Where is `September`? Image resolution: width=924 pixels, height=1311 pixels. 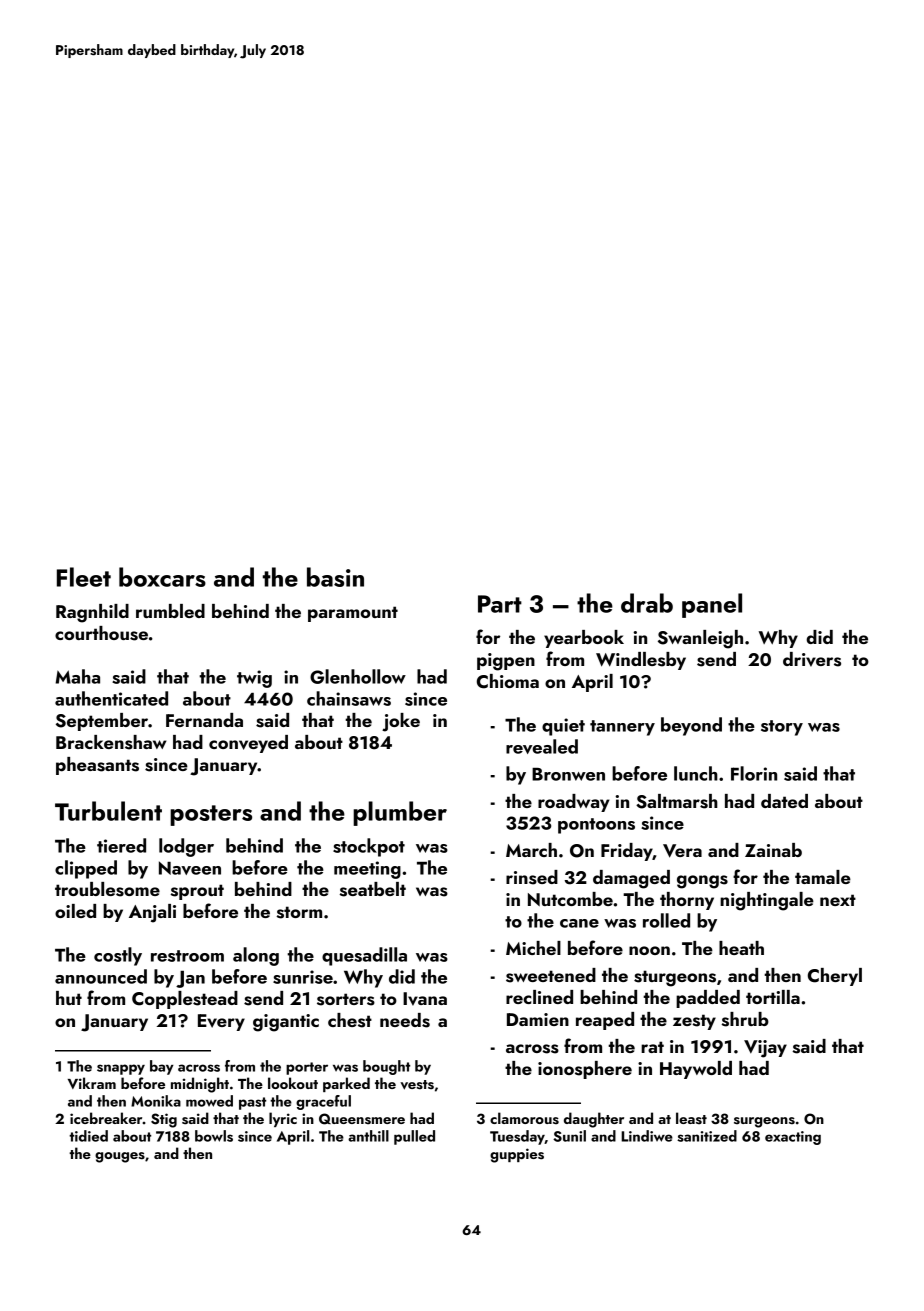 September is located at coordinates (102, 722).
